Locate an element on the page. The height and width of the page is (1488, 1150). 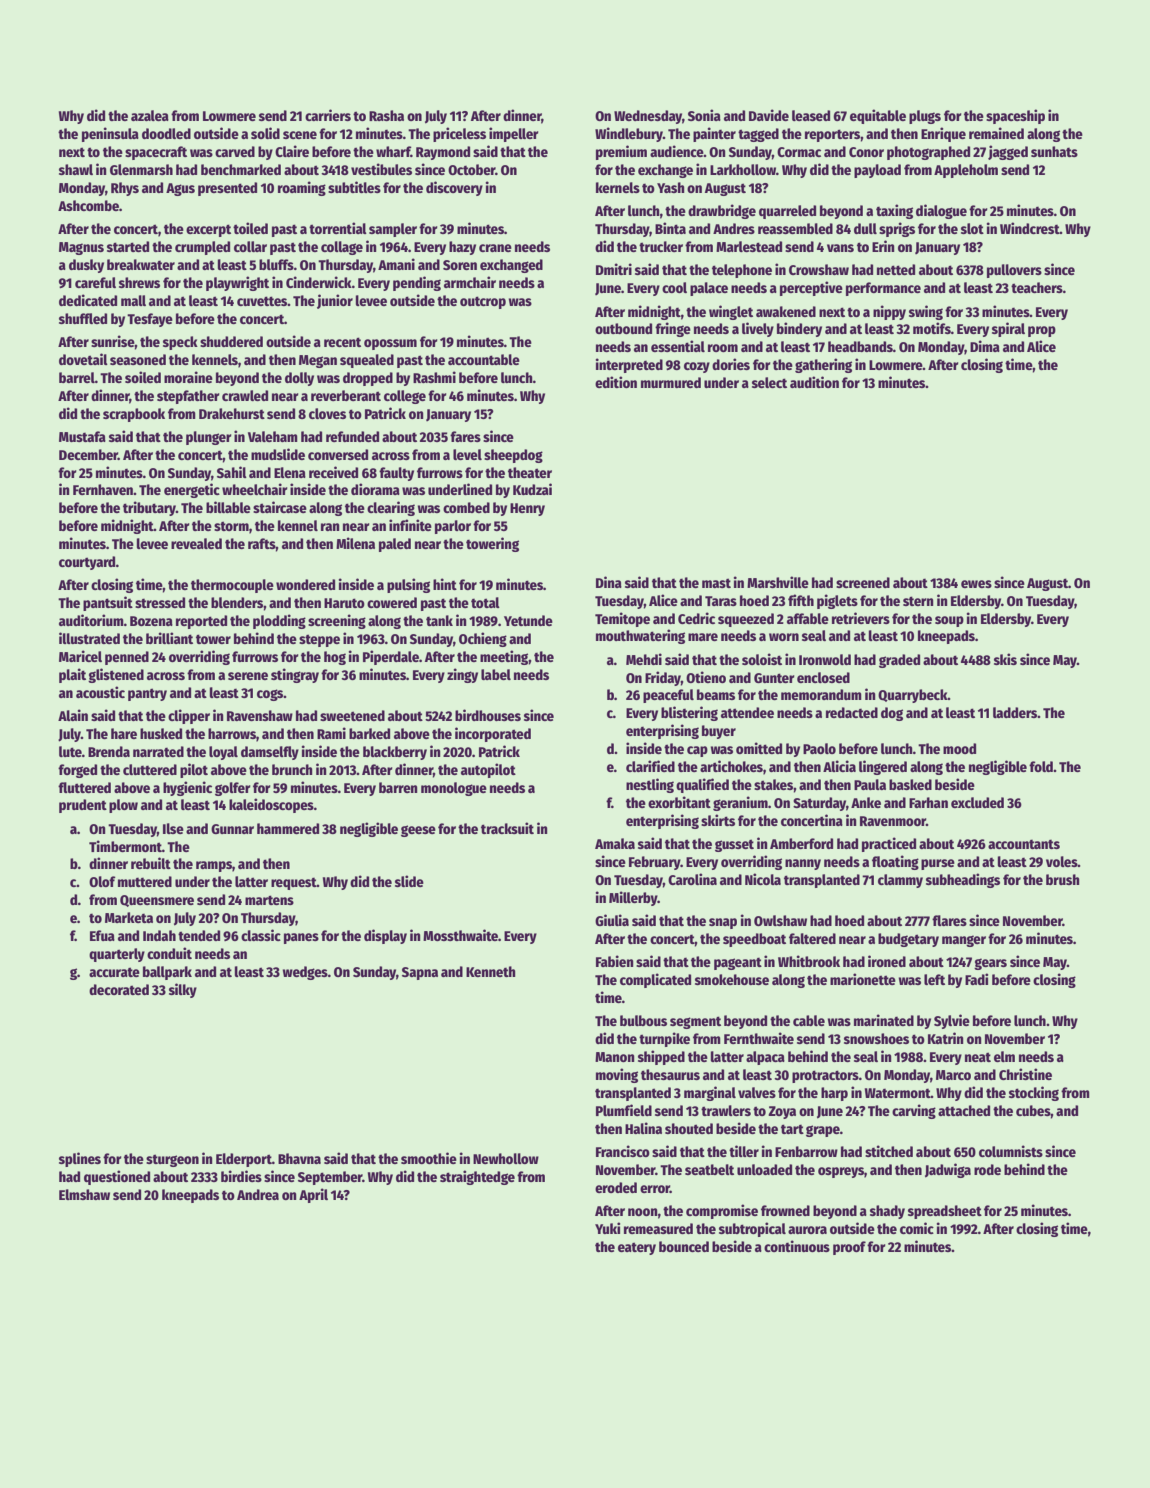
turnpike is located at coordinates (664, 1039).
